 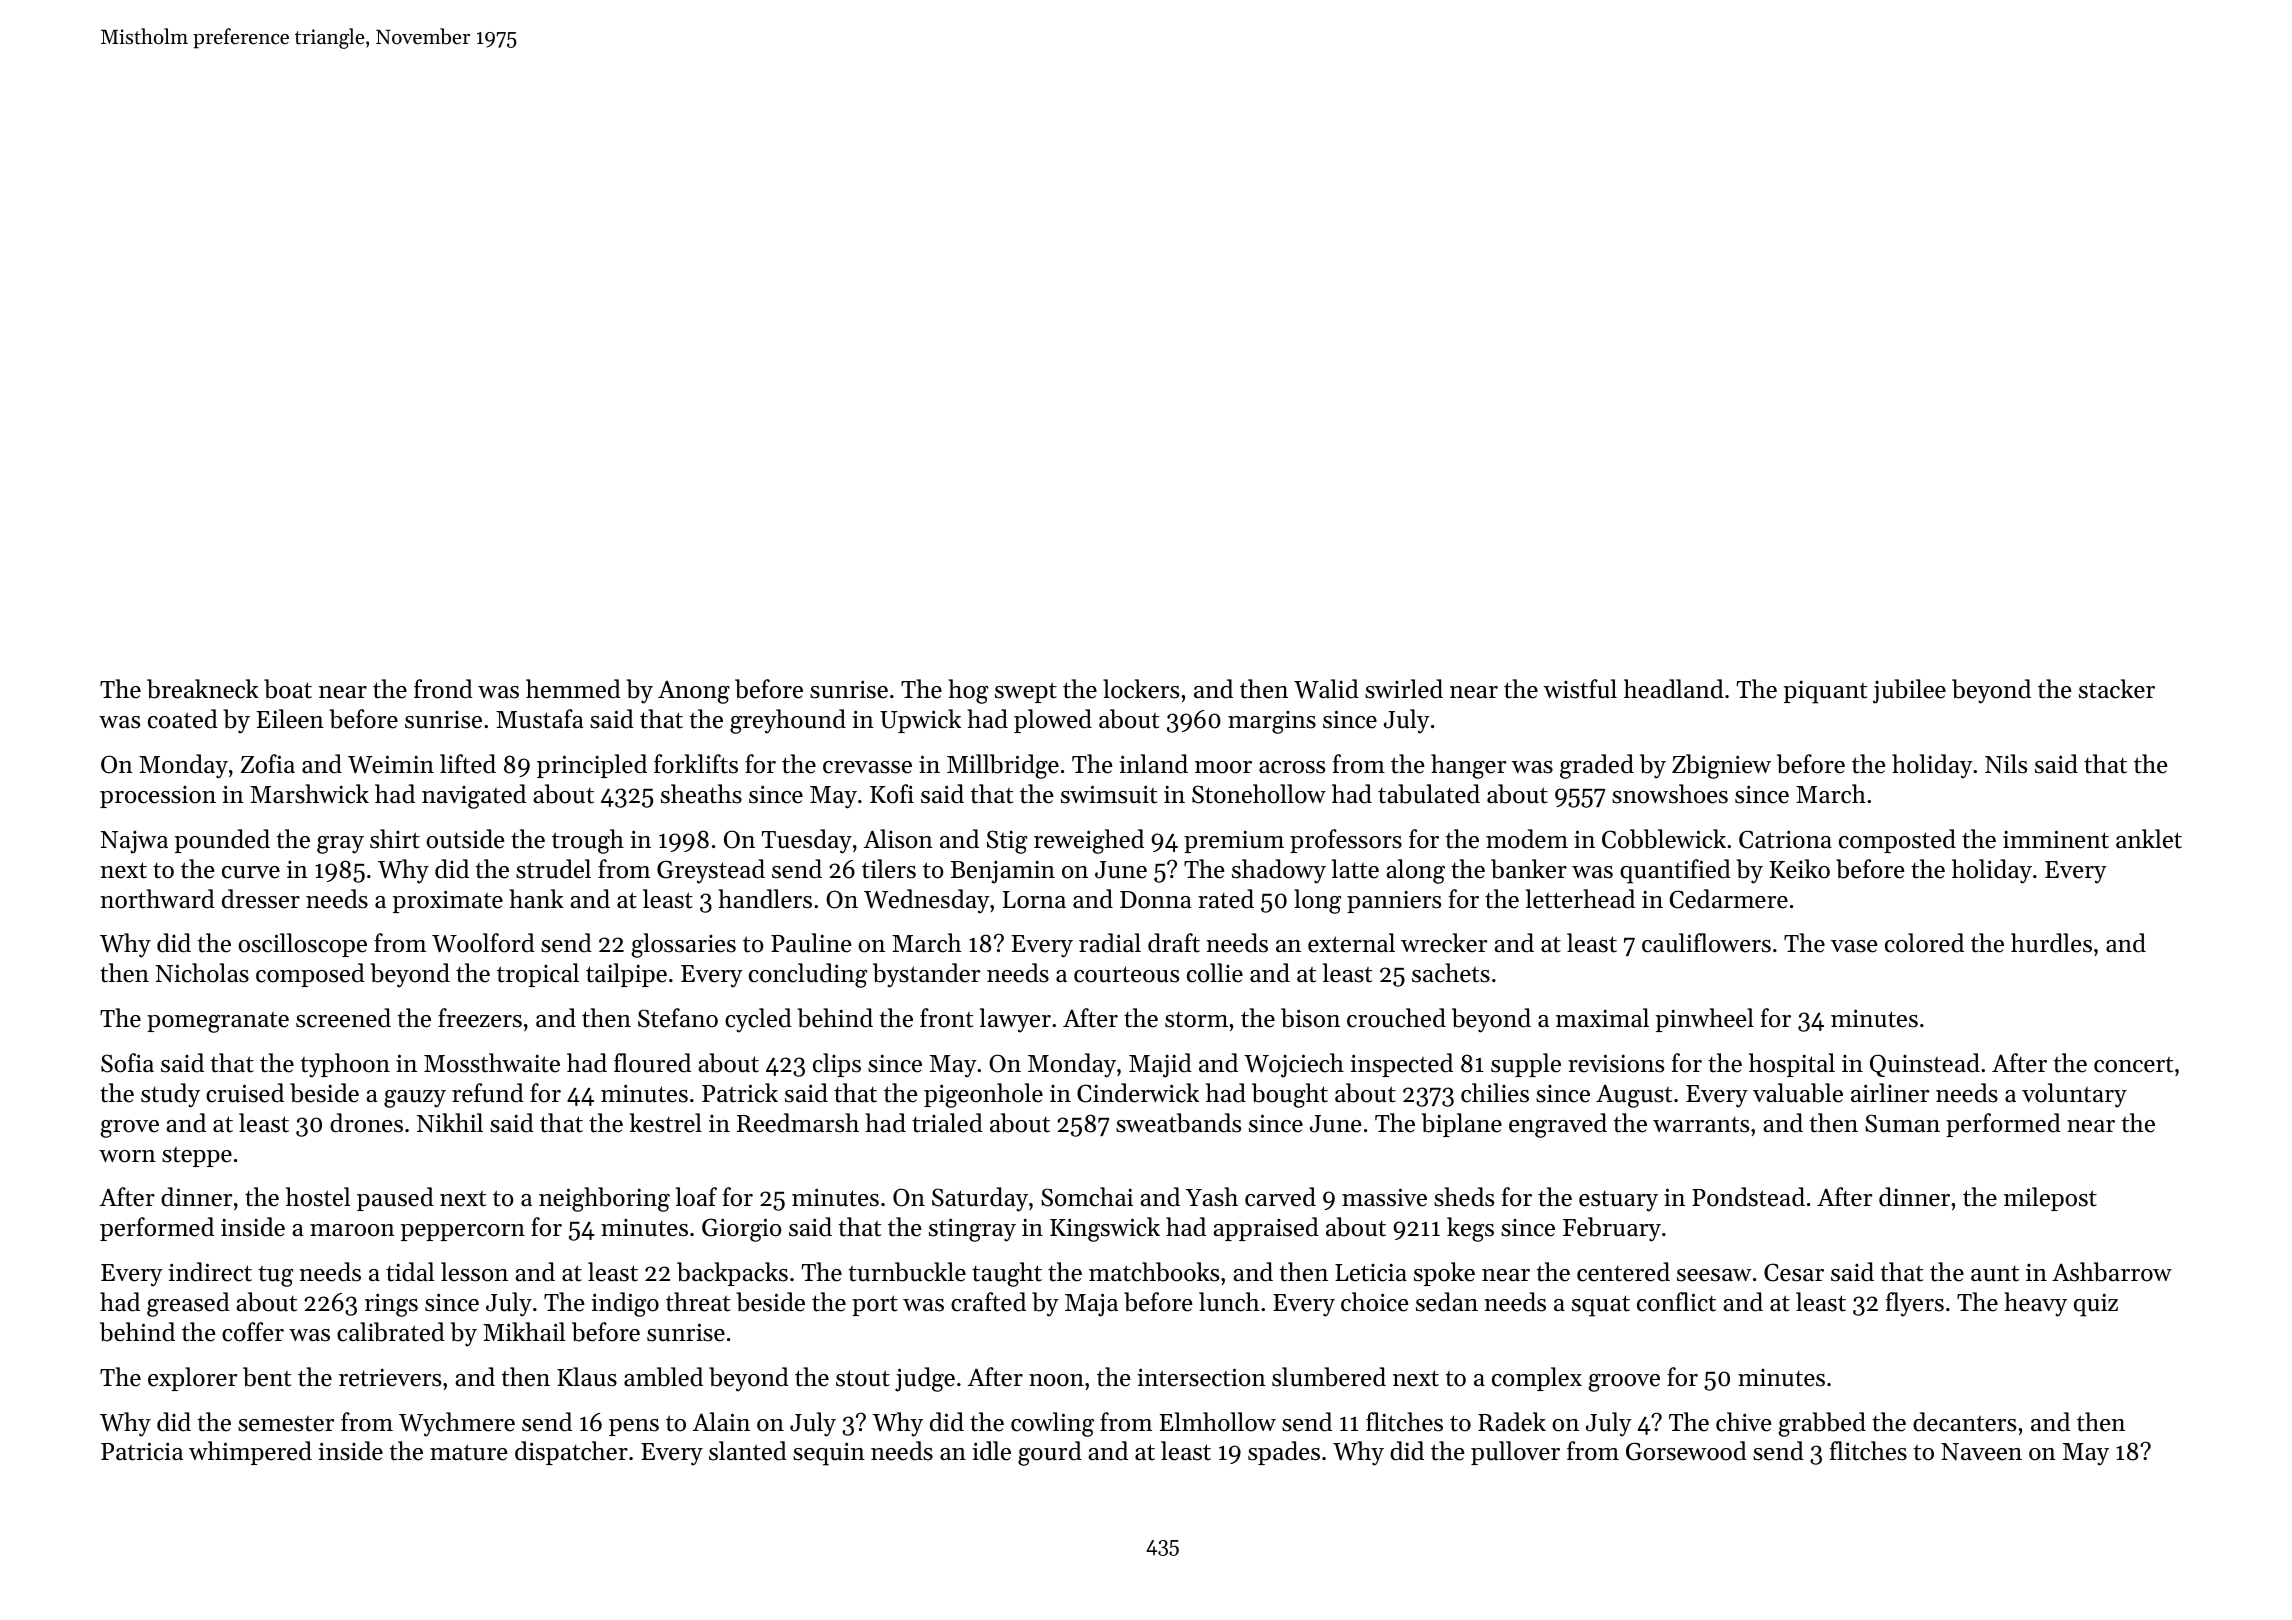 I want to click on sachets, so click(x=1451, y=973).
